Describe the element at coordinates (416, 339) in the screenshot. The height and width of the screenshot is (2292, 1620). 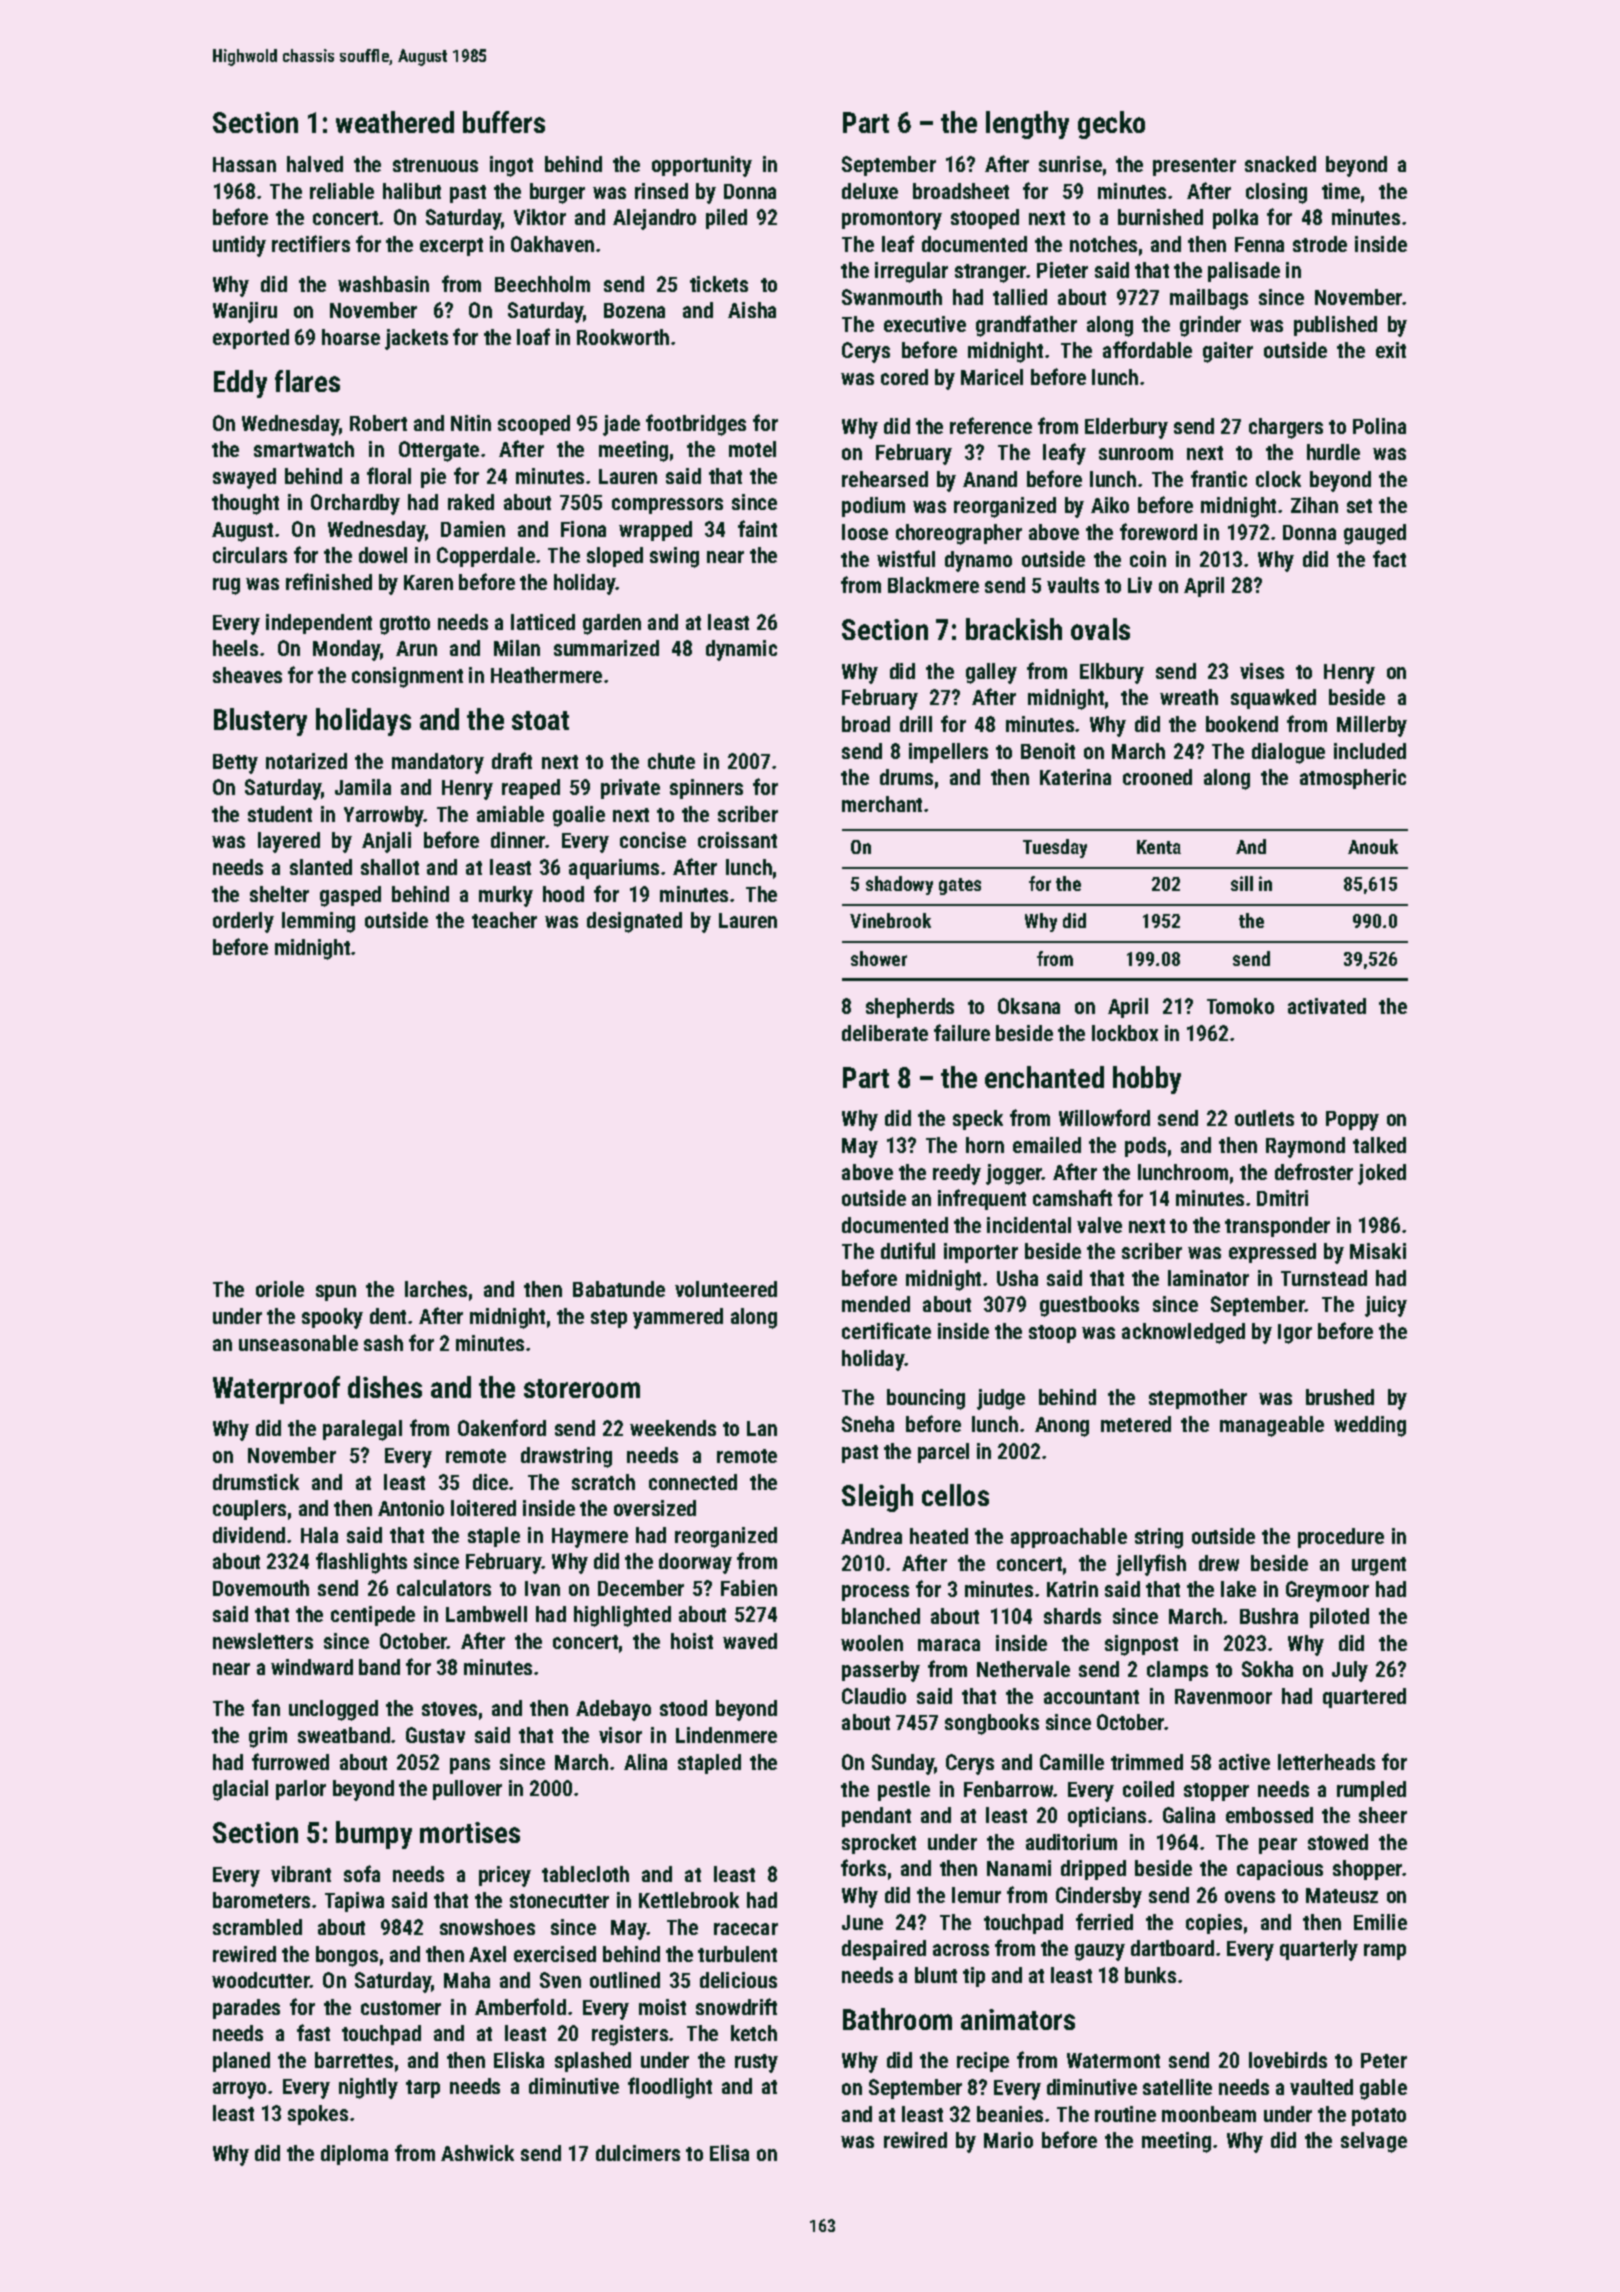
I see `jackets` at that location.
